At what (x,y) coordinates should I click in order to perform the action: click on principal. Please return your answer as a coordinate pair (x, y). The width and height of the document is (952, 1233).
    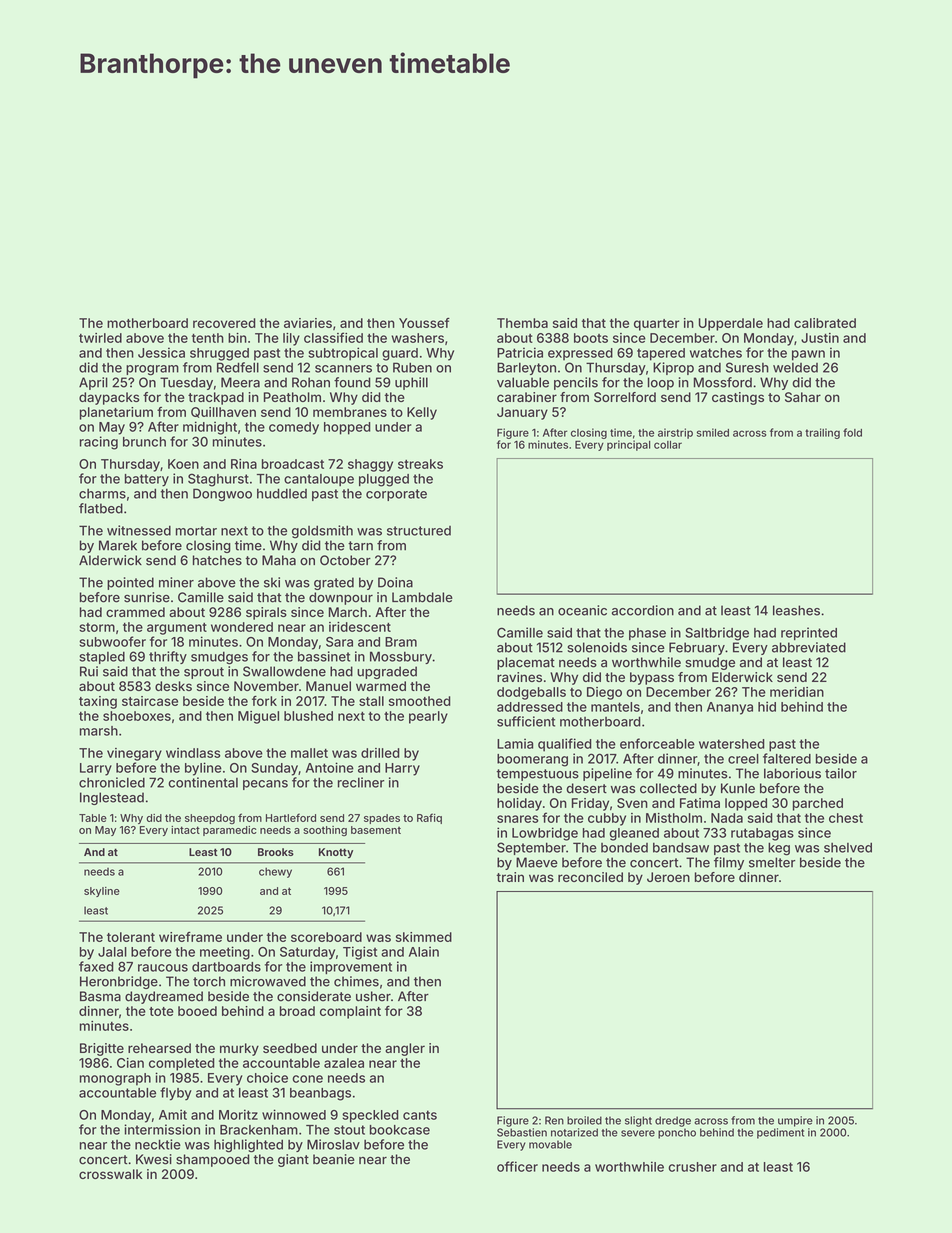
    Looking at the image, I should click on (628, 445).
